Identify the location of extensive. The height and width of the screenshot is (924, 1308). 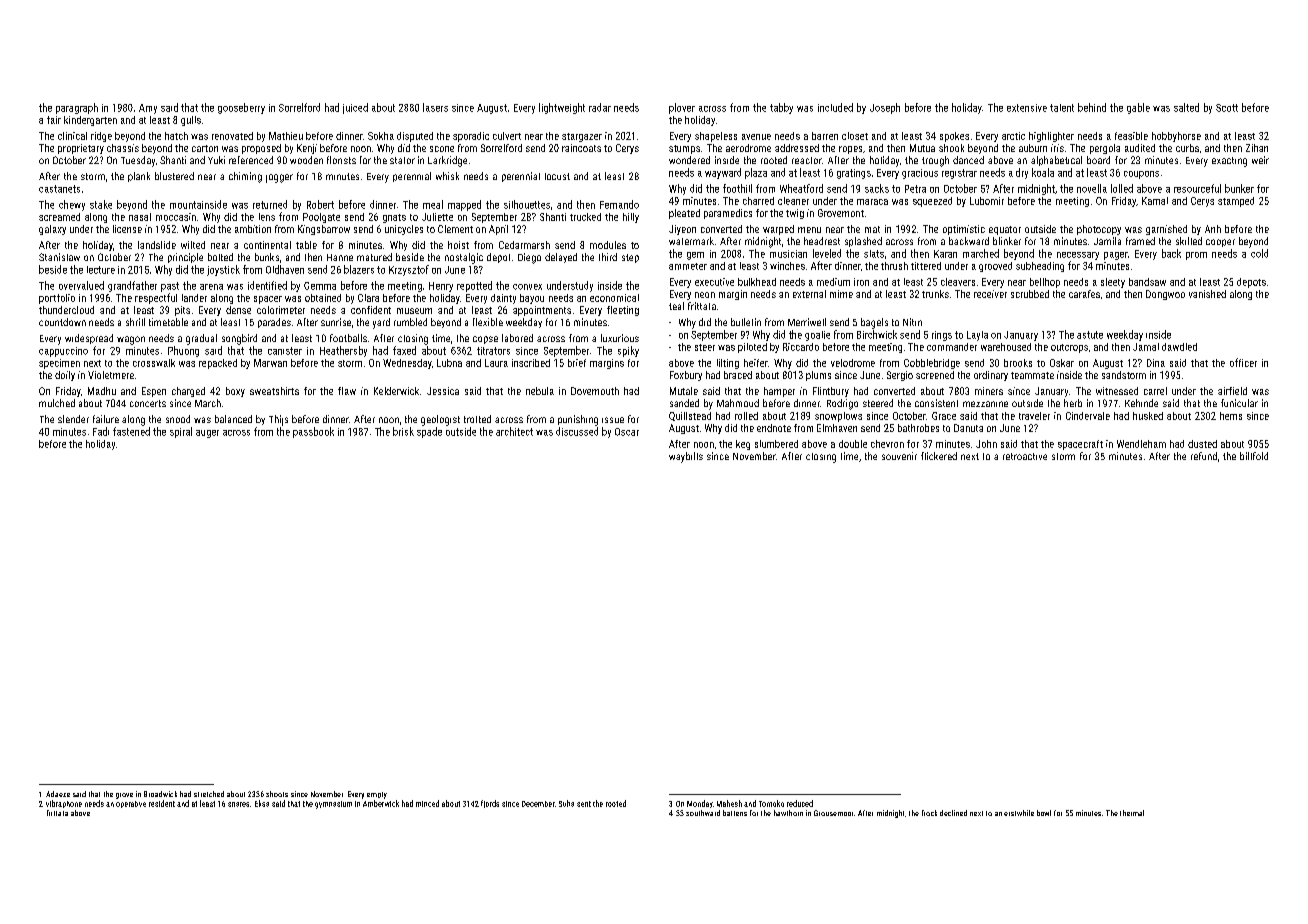
(1027, 108).
